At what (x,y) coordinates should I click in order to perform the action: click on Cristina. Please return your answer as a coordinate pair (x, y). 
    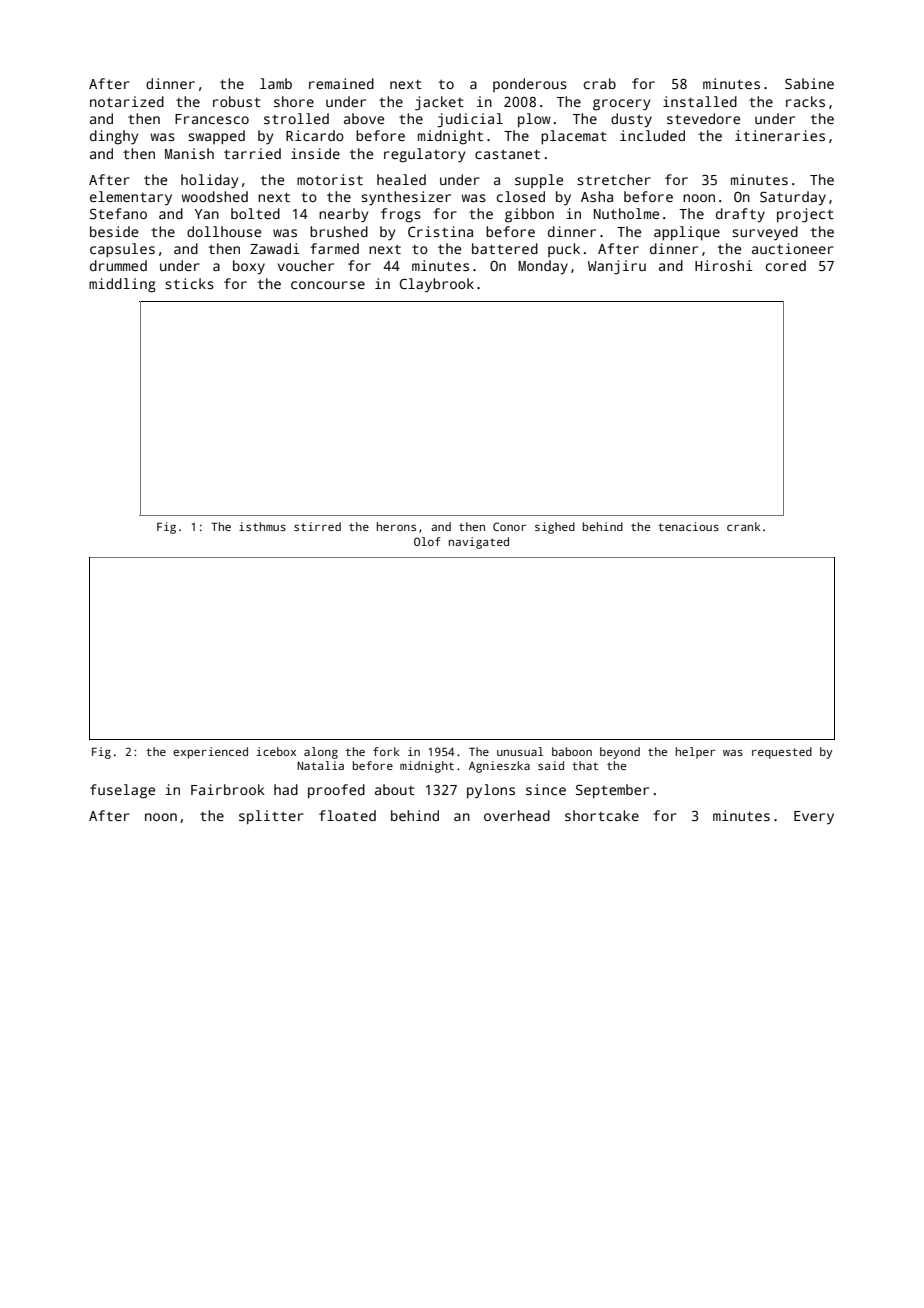
    Looking at the image, I should click on (440, 231).
